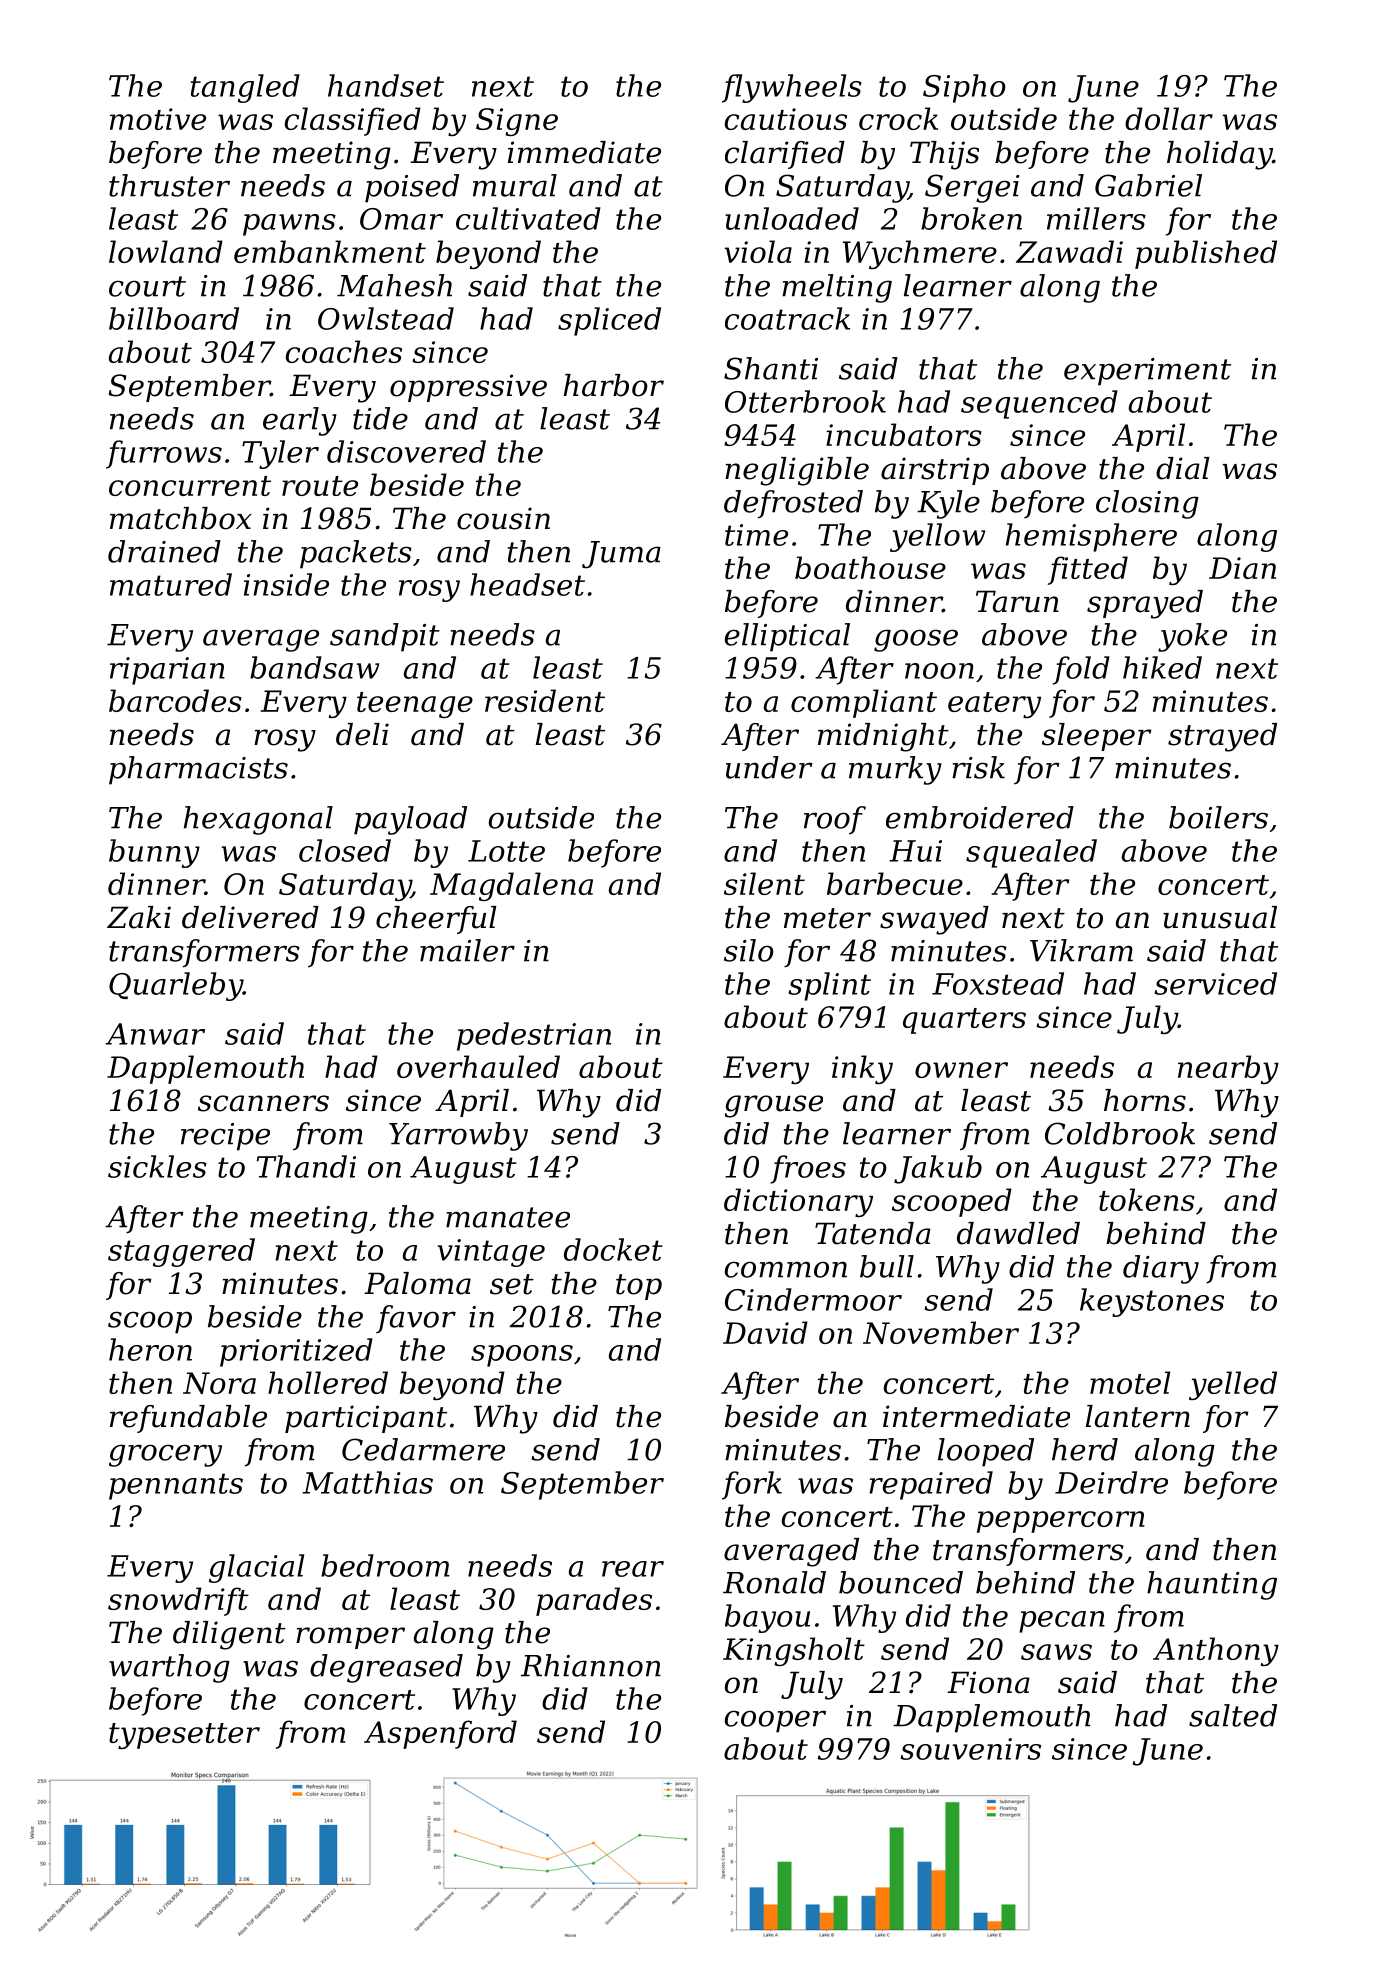 Image resolution: width=1386 pixels, height=1969 pixels. What do you see at coordinates (775, 1721) in the document?
I see `cooper` at bounding box center [775, 1721].
